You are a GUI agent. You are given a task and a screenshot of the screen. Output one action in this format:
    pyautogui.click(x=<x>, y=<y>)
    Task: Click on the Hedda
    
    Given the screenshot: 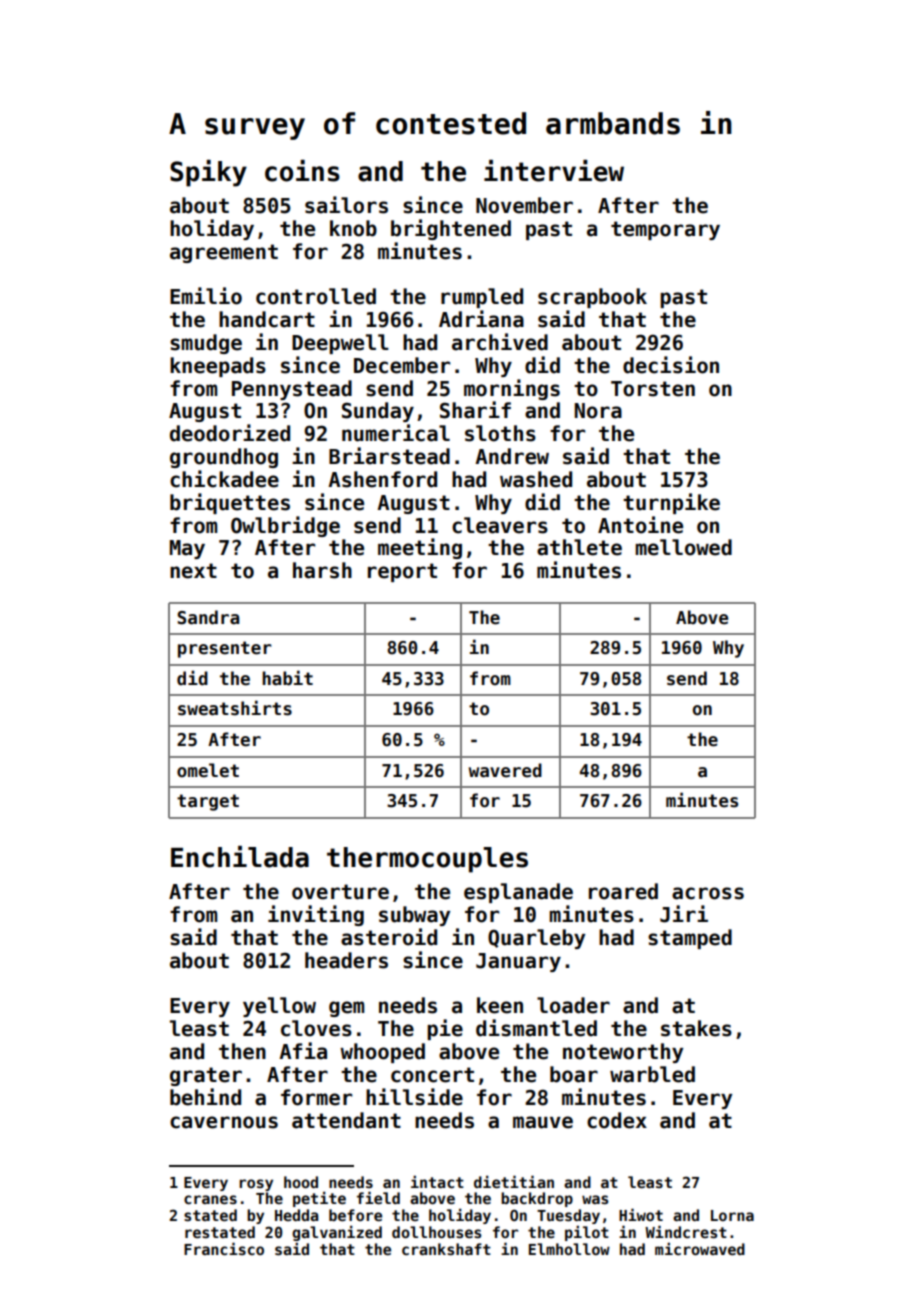 What is the action you would take?
    pyautogui.click(x=296, y=1215)
